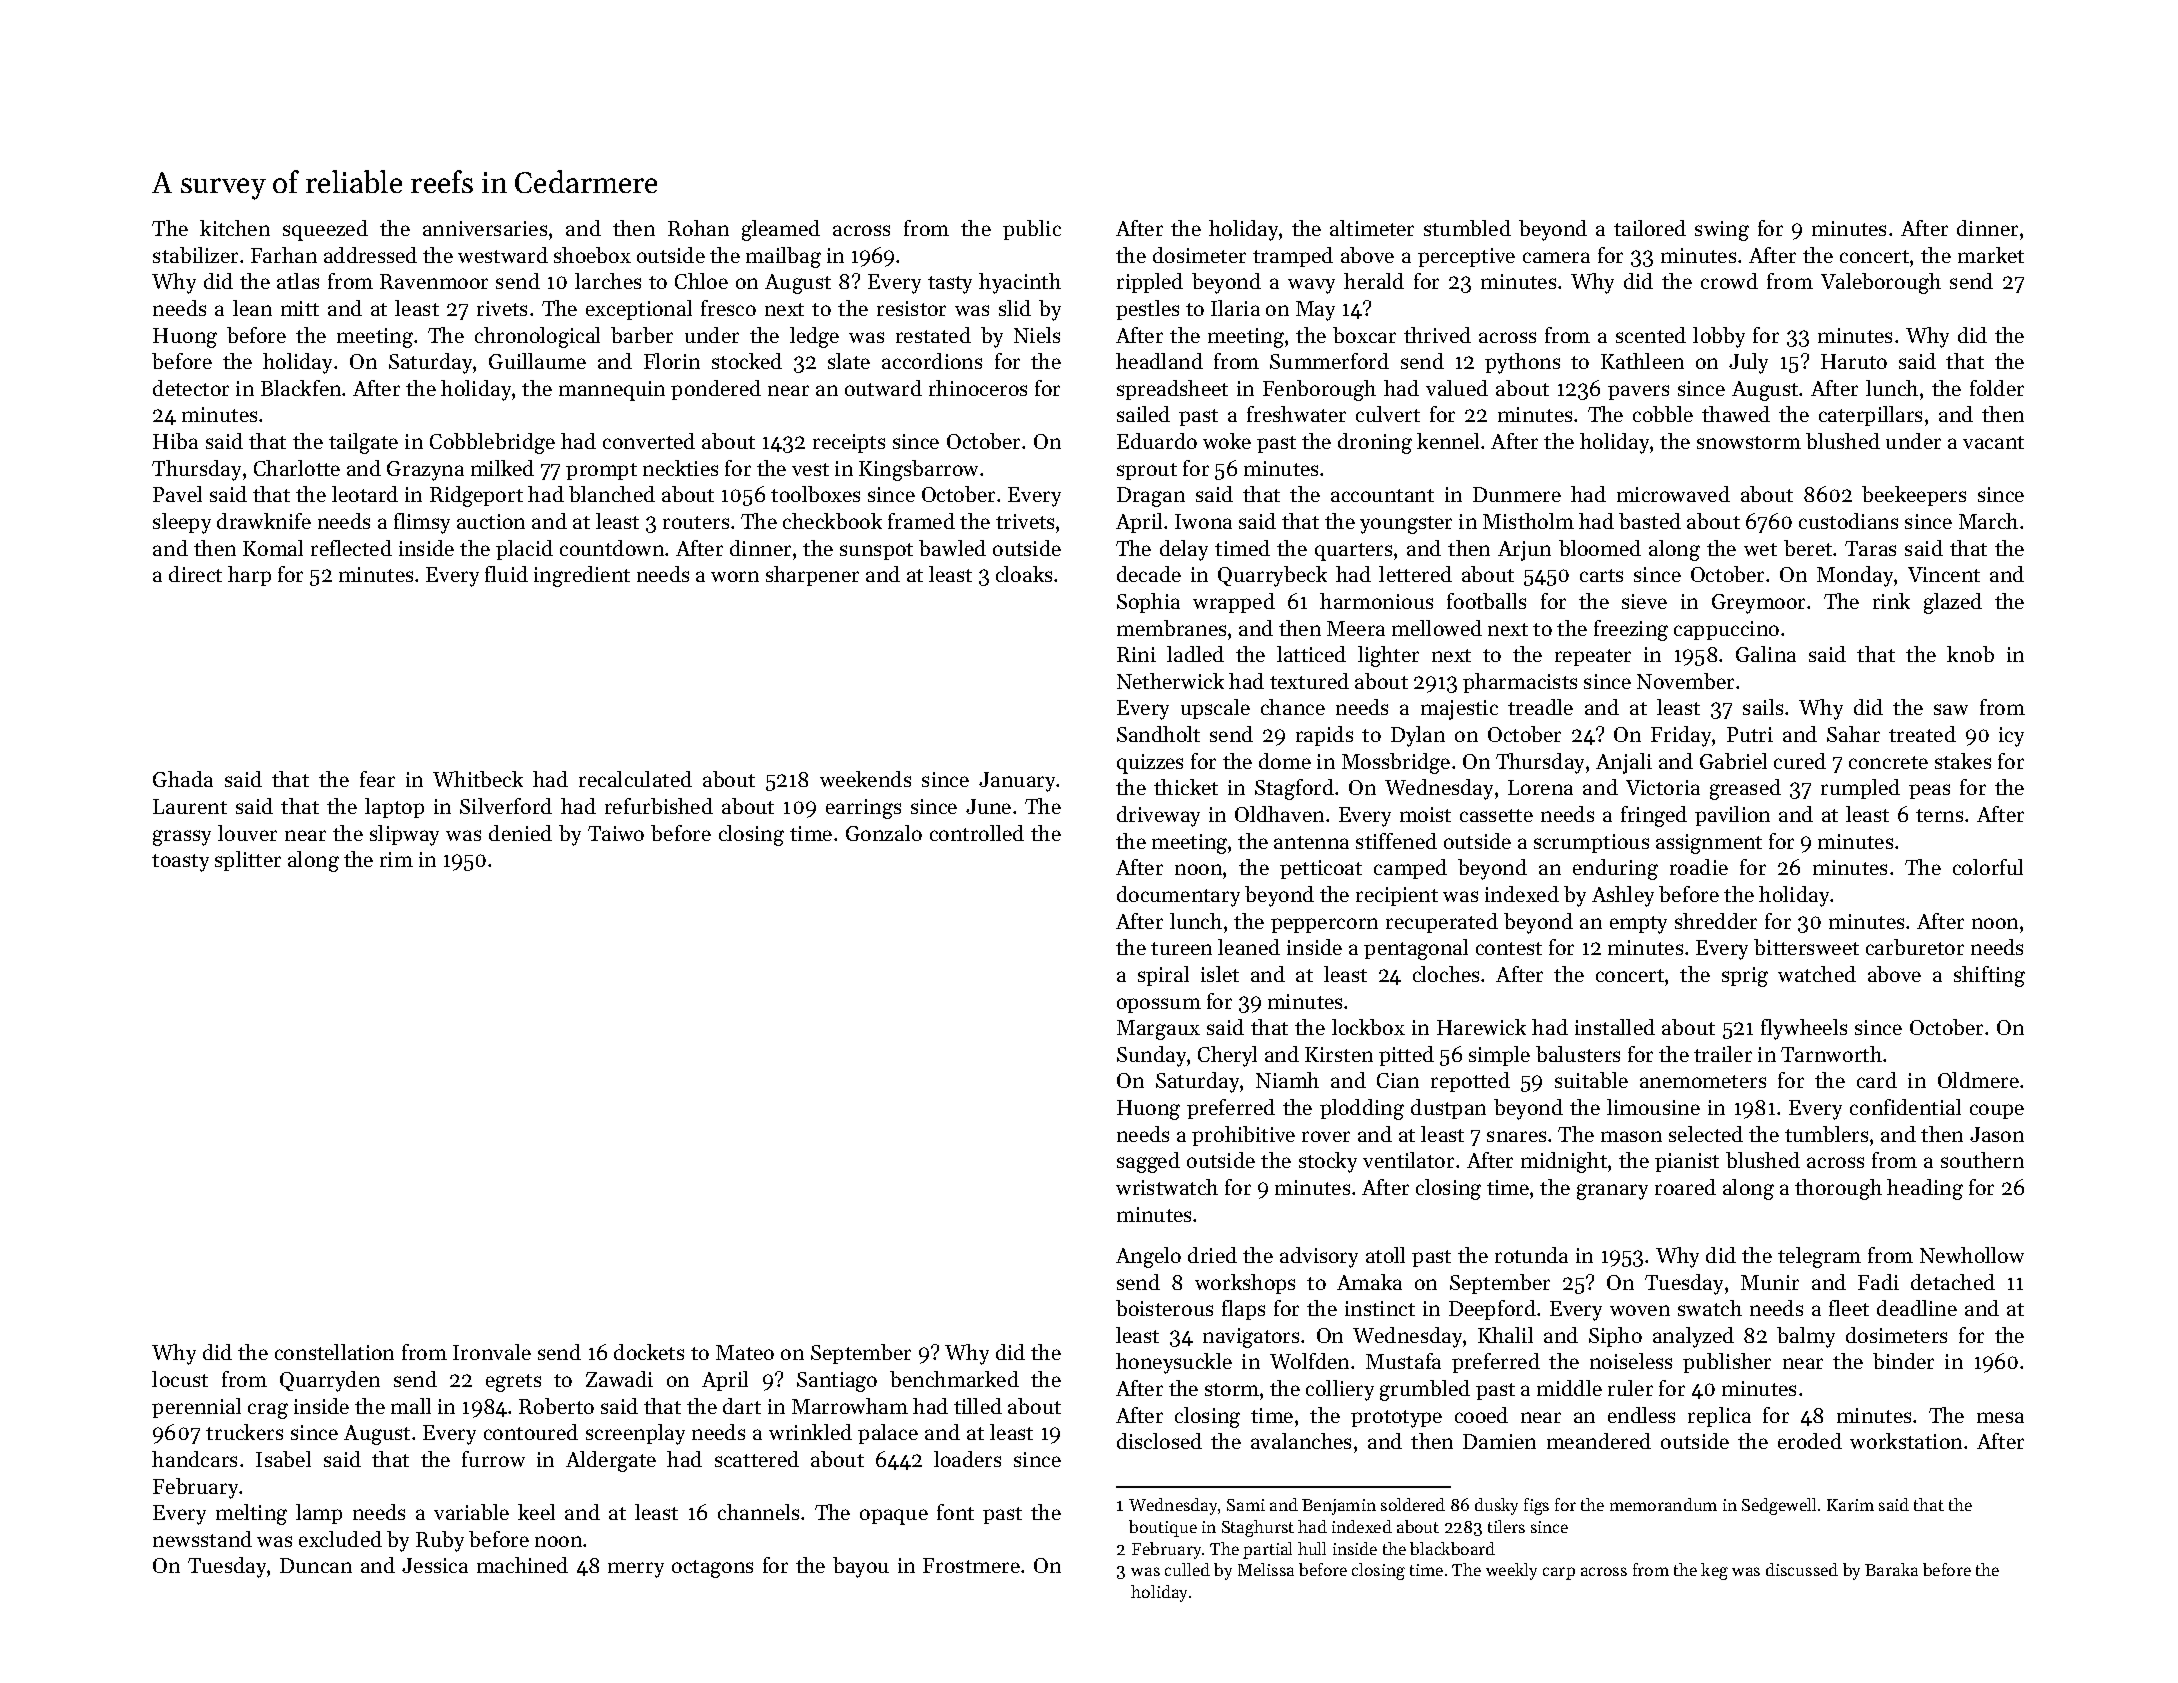 The width and height of the screenshot is (2178, 1683). Describe the element at coordinates (1522, 363) in the screenshot. I see `pythons` at that location.
